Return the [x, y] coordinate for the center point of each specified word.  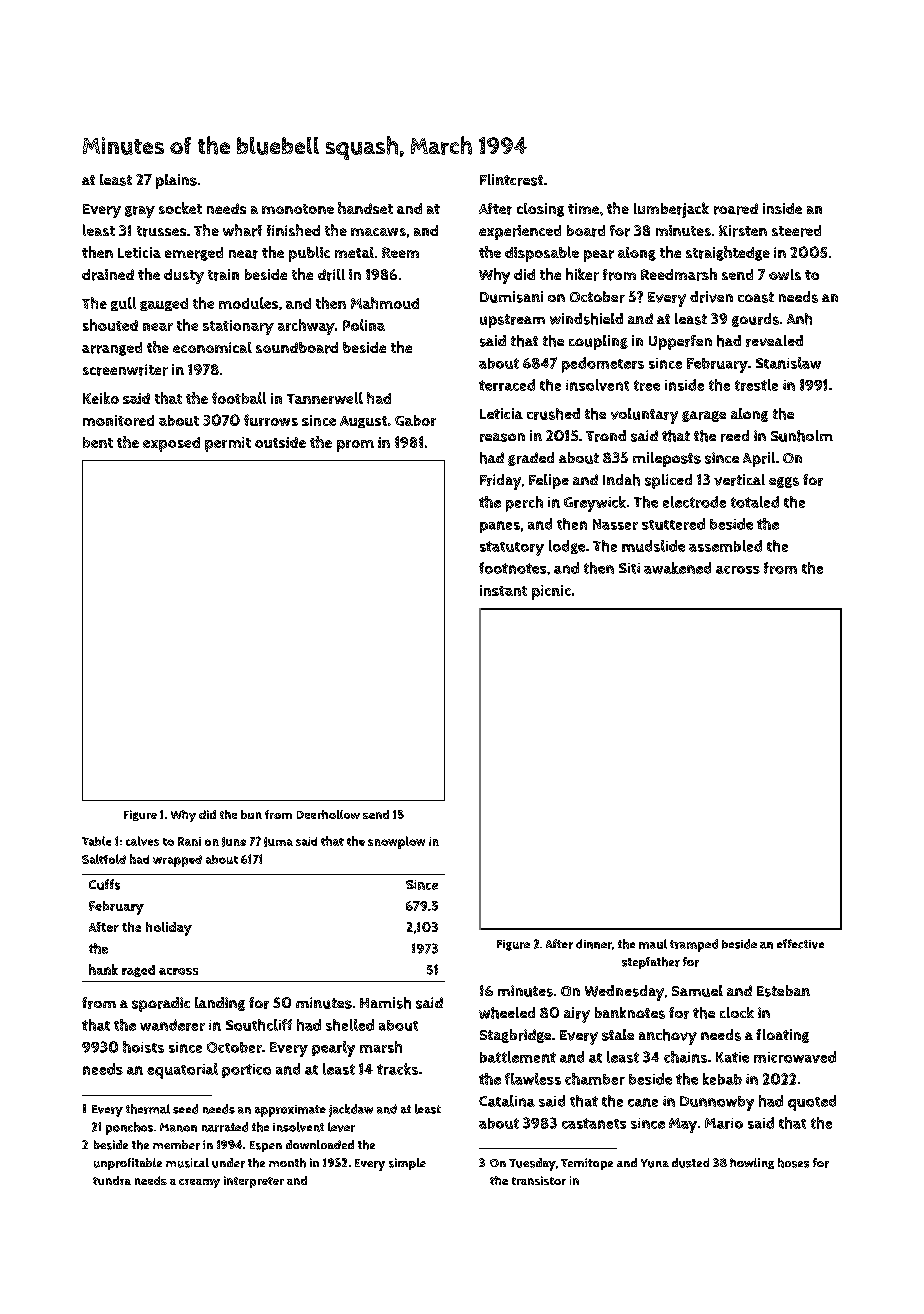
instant [503, 590]
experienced [520, 232]
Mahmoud [385, 303]
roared [736, 209]
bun [251, 814]
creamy [199, 1183]
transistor [539, 1180]
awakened [677, 568]
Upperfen [680, 342]
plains [176, 181]
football [239, 398]
